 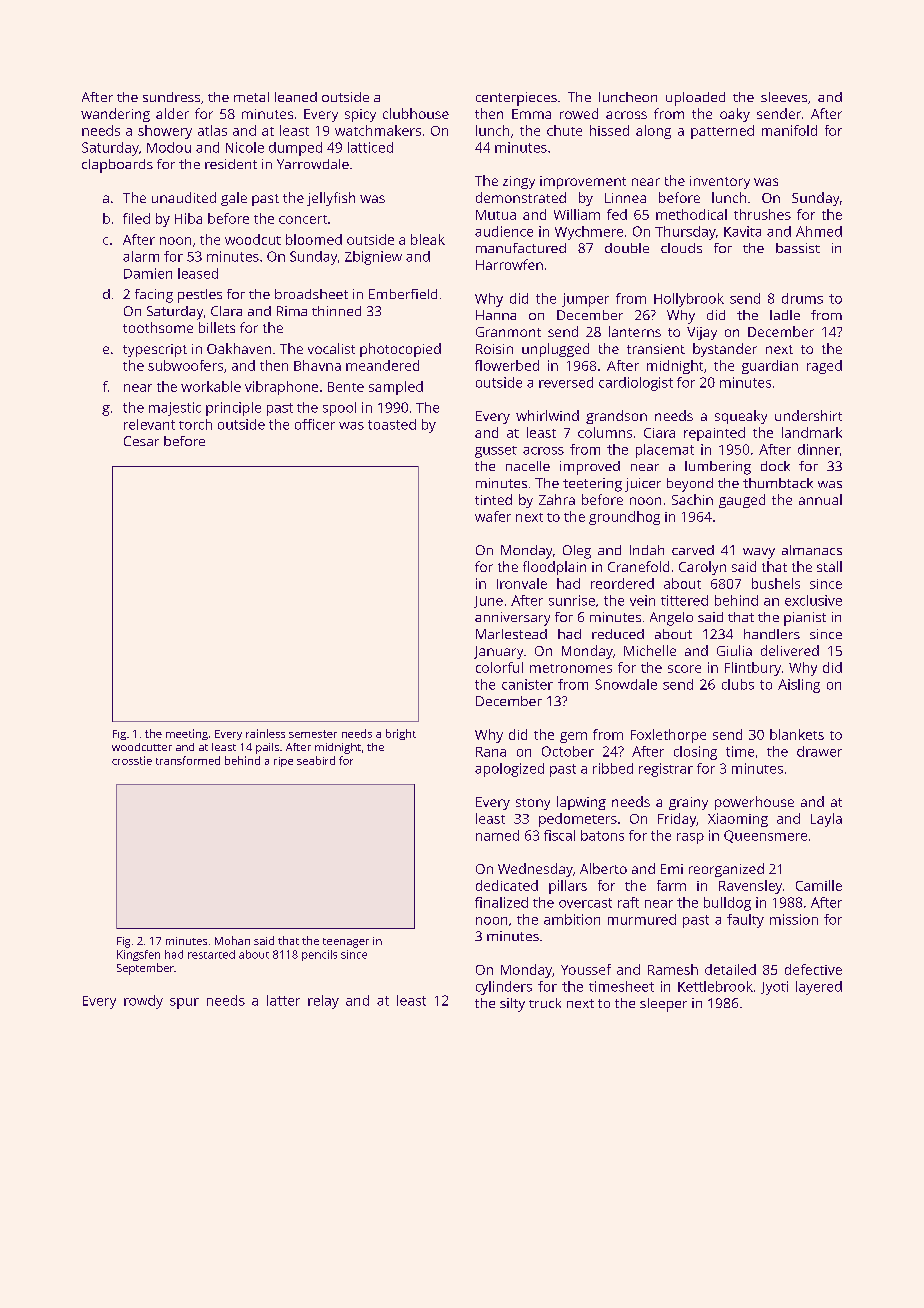 I want to click on Xiaoming, so click(x=738, y=820).
